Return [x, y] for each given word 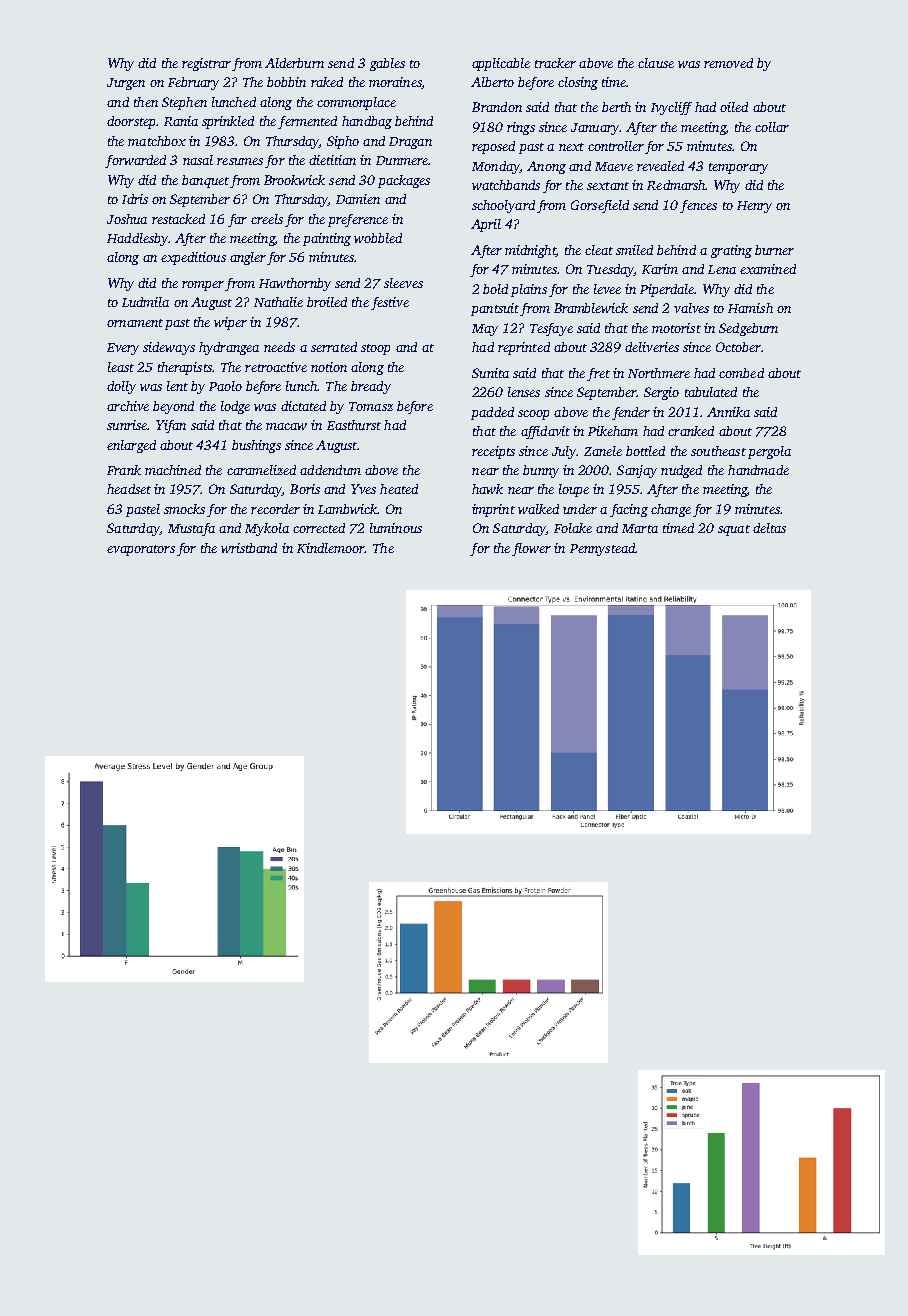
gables [387, 64]
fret [598, 374]
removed [728, 63]
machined [173, 470]
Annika [728, 412]
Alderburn [294, 63]
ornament [135, 323]
